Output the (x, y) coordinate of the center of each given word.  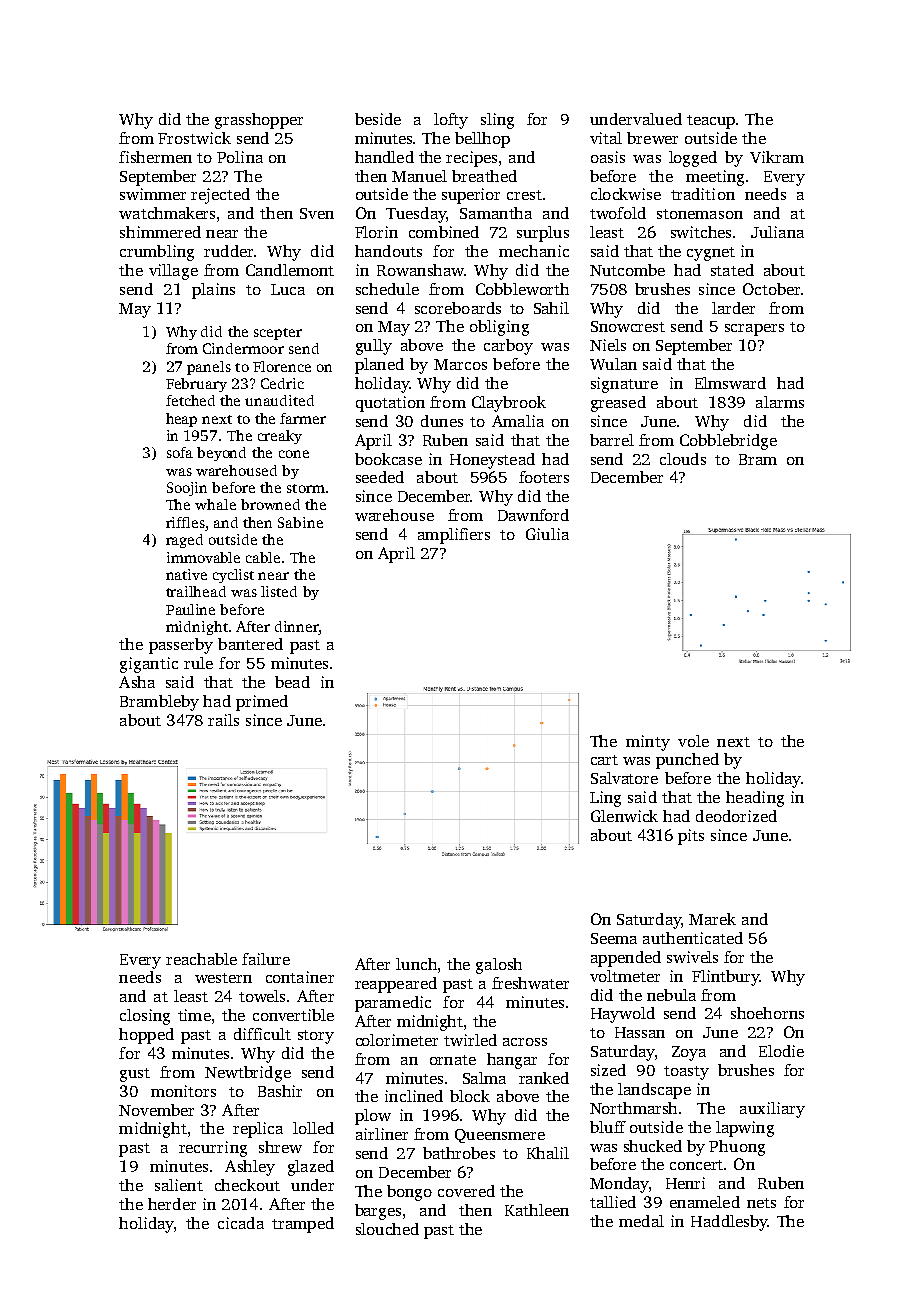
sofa (180, 452)
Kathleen (537, 1210)
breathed (484, 176)
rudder (228, 251)
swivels (692, 957)
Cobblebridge (728, 442)
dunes (442, 421)
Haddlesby (729, 1223)
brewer (652, 138)
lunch (416, 964)
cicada (241, 1223)
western (223, 978)
